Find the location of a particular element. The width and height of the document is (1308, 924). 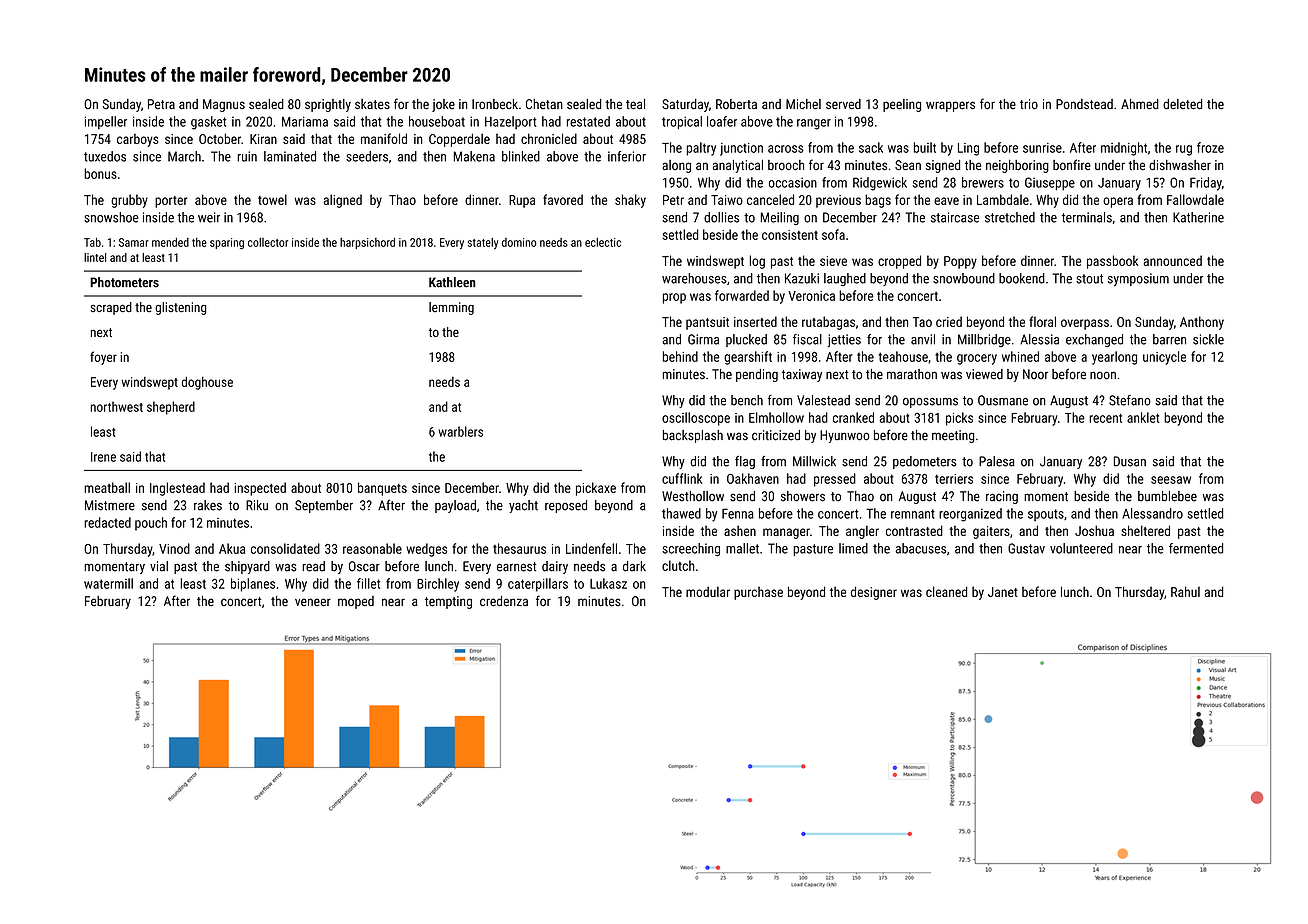

recent is located at coordinates (1105, 418).
